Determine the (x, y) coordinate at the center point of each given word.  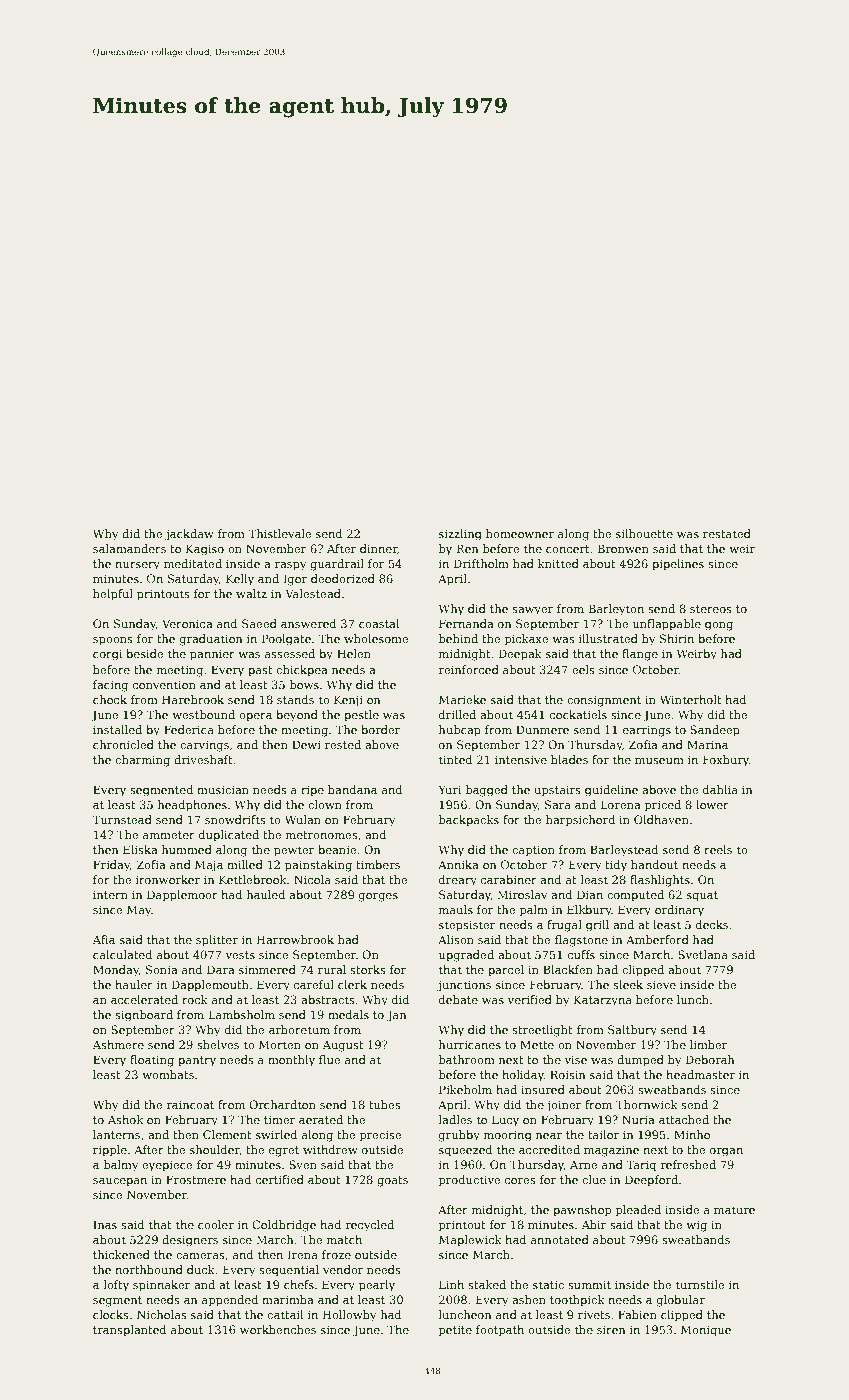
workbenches (278, 1329)
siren (611, 1330)
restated (727, 533)
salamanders (129, 548)
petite (455, 1331)
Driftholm (481, 563)
